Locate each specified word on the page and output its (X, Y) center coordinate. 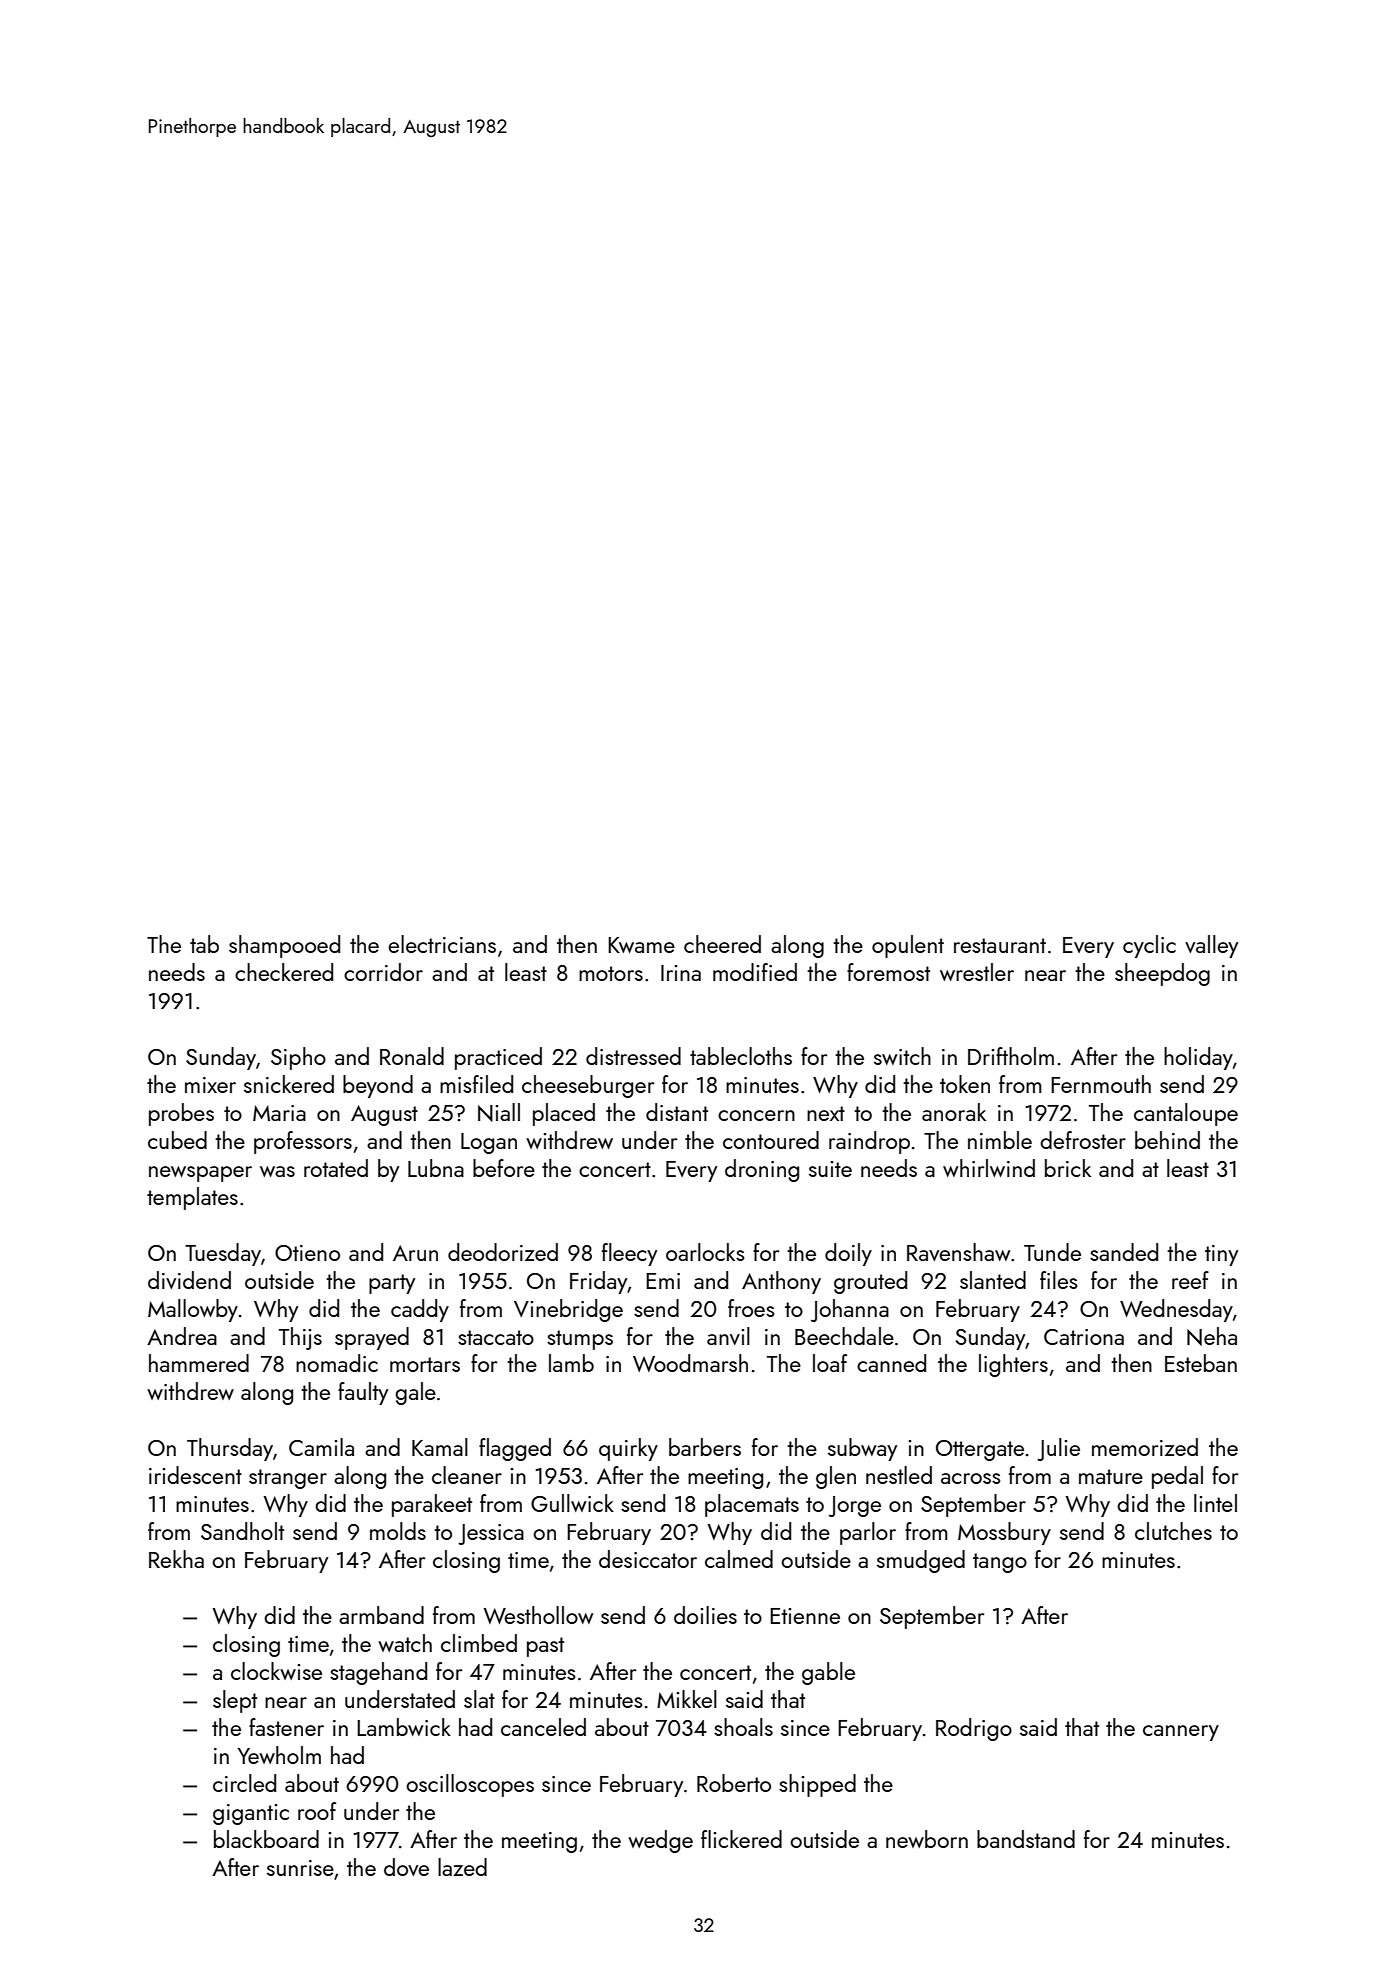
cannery (1181, 1733)
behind (1167, 1140)
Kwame (641, 945)
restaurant (1000, 945)
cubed (177, 1140)
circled (244, 1783)
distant (677, 1112)
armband (381, 1615)
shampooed (284, 946)
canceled (543, 1727)
